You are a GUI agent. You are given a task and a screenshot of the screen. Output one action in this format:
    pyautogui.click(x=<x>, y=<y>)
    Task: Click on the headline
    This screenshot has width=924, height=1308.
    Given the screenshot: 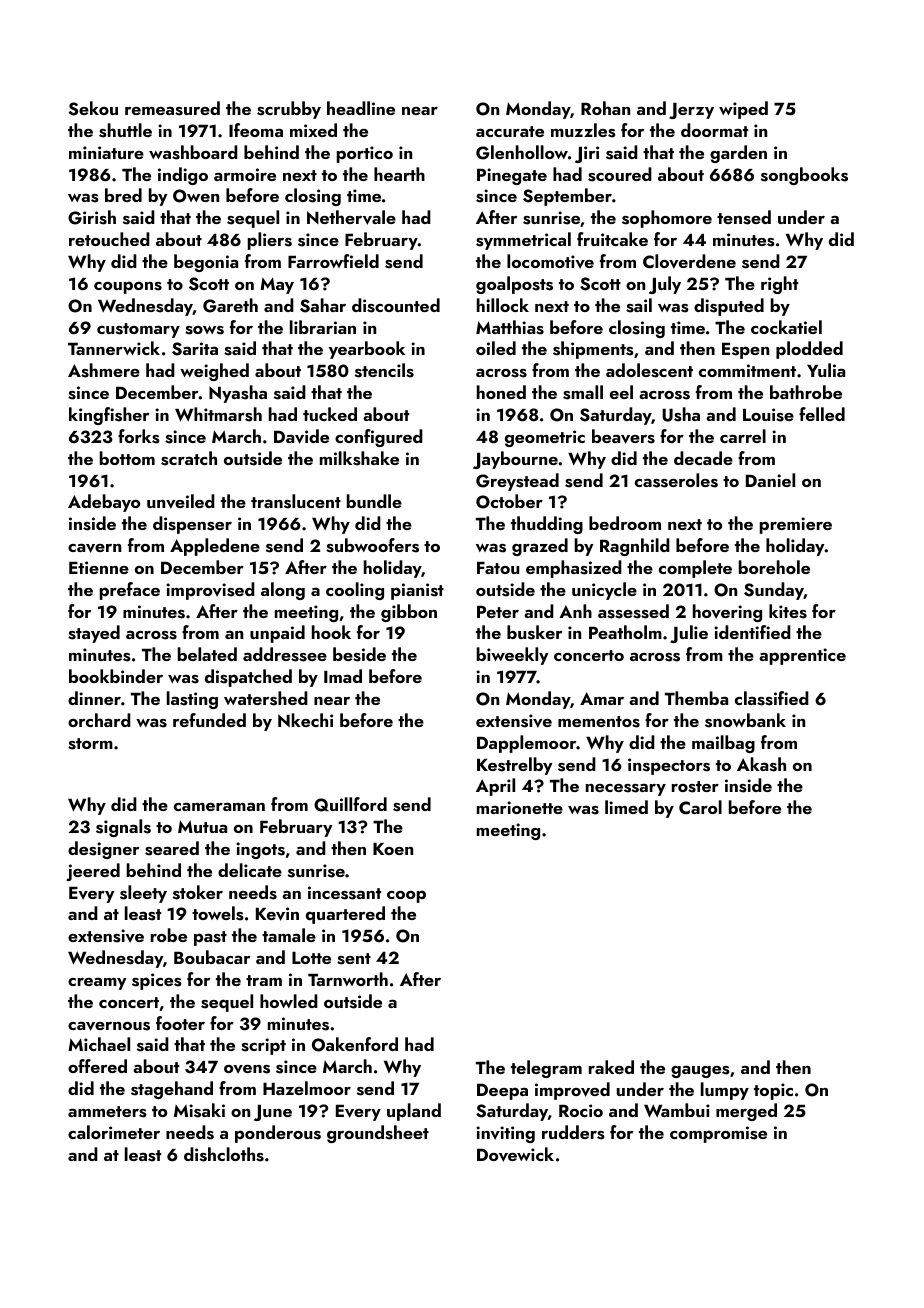 What is the action you would take?
    pyautogui.click(x=361, y=108)
